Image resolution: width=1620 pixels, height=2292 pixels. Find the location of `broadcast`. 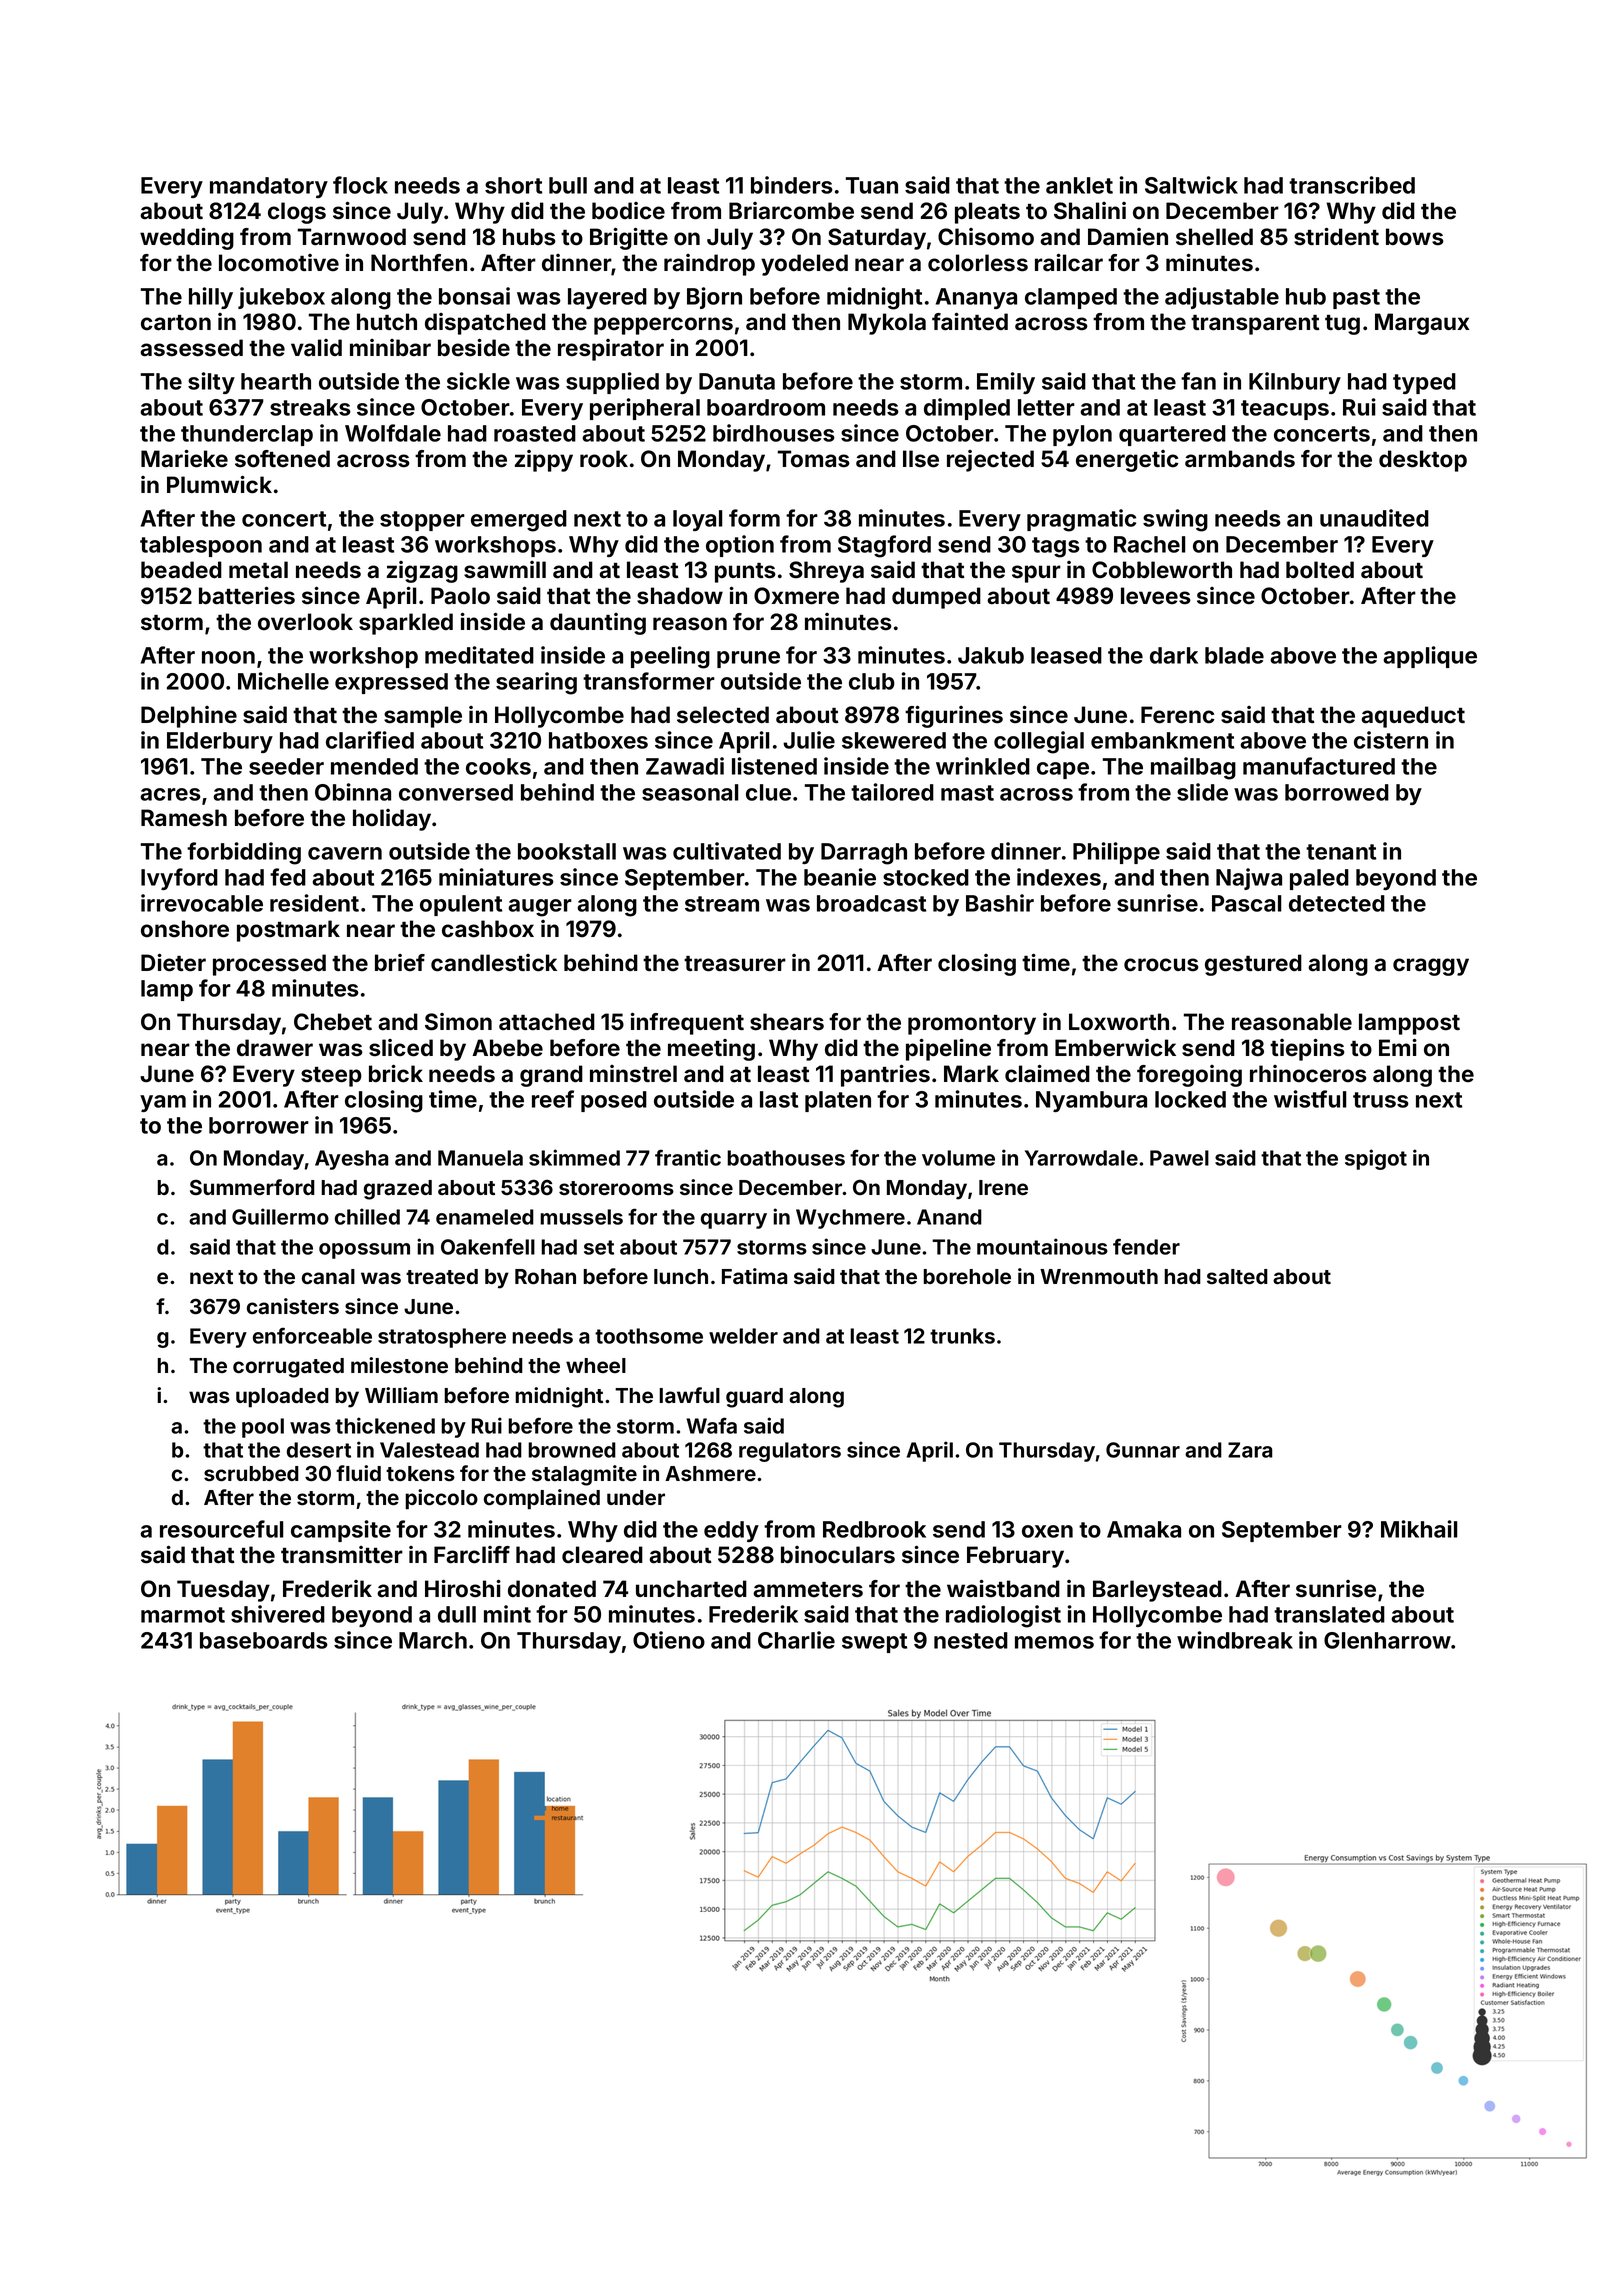

broadcast is located at coordinates (871, 903).
